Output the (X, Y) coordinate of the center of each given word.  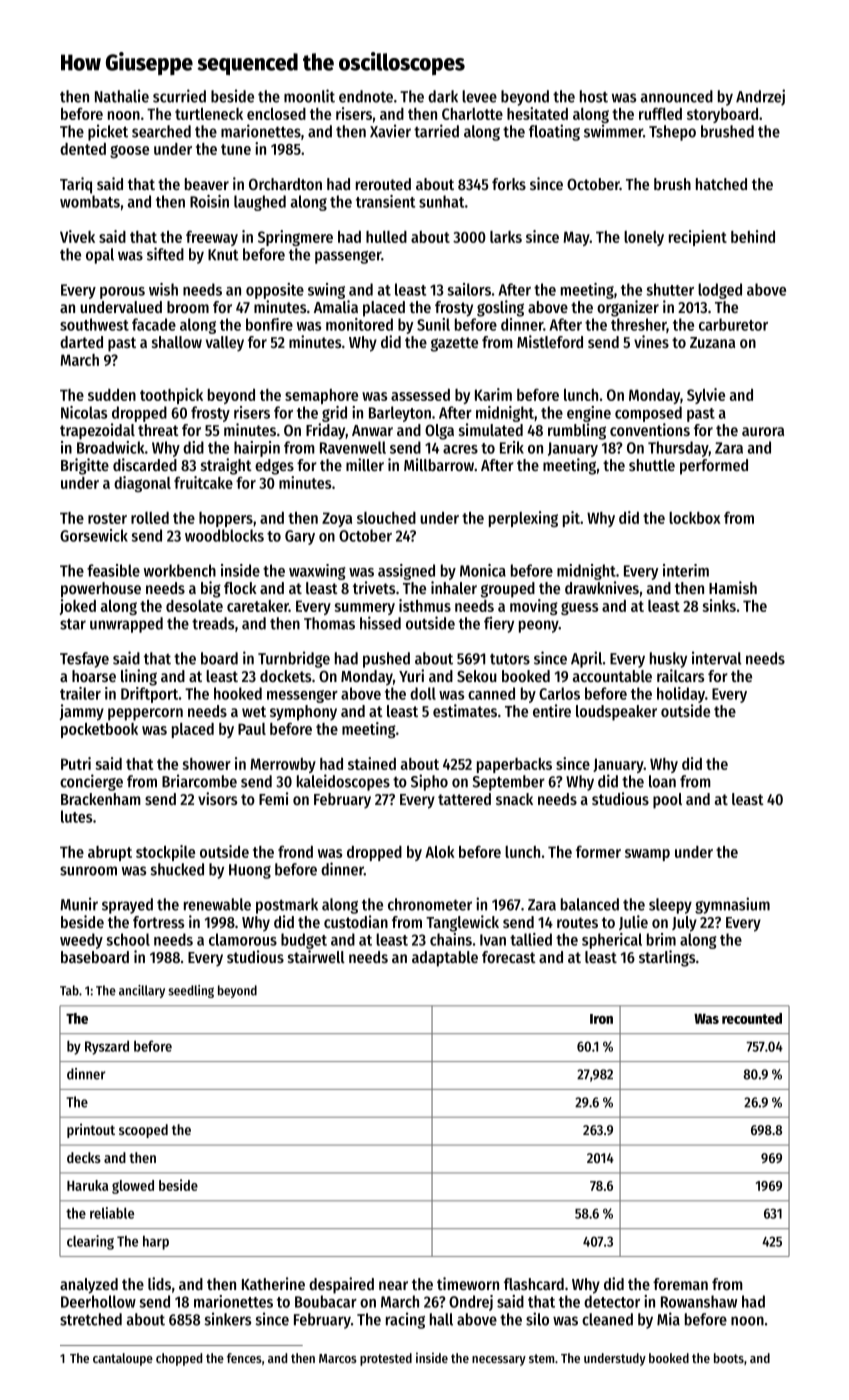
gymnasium (732, 905)
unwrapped (126, 625)
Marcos (338, 1358)
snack (514, 799)
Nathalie (122, 96)
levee (479, 96)
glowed (133, 1187)
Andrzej (760, 97)
